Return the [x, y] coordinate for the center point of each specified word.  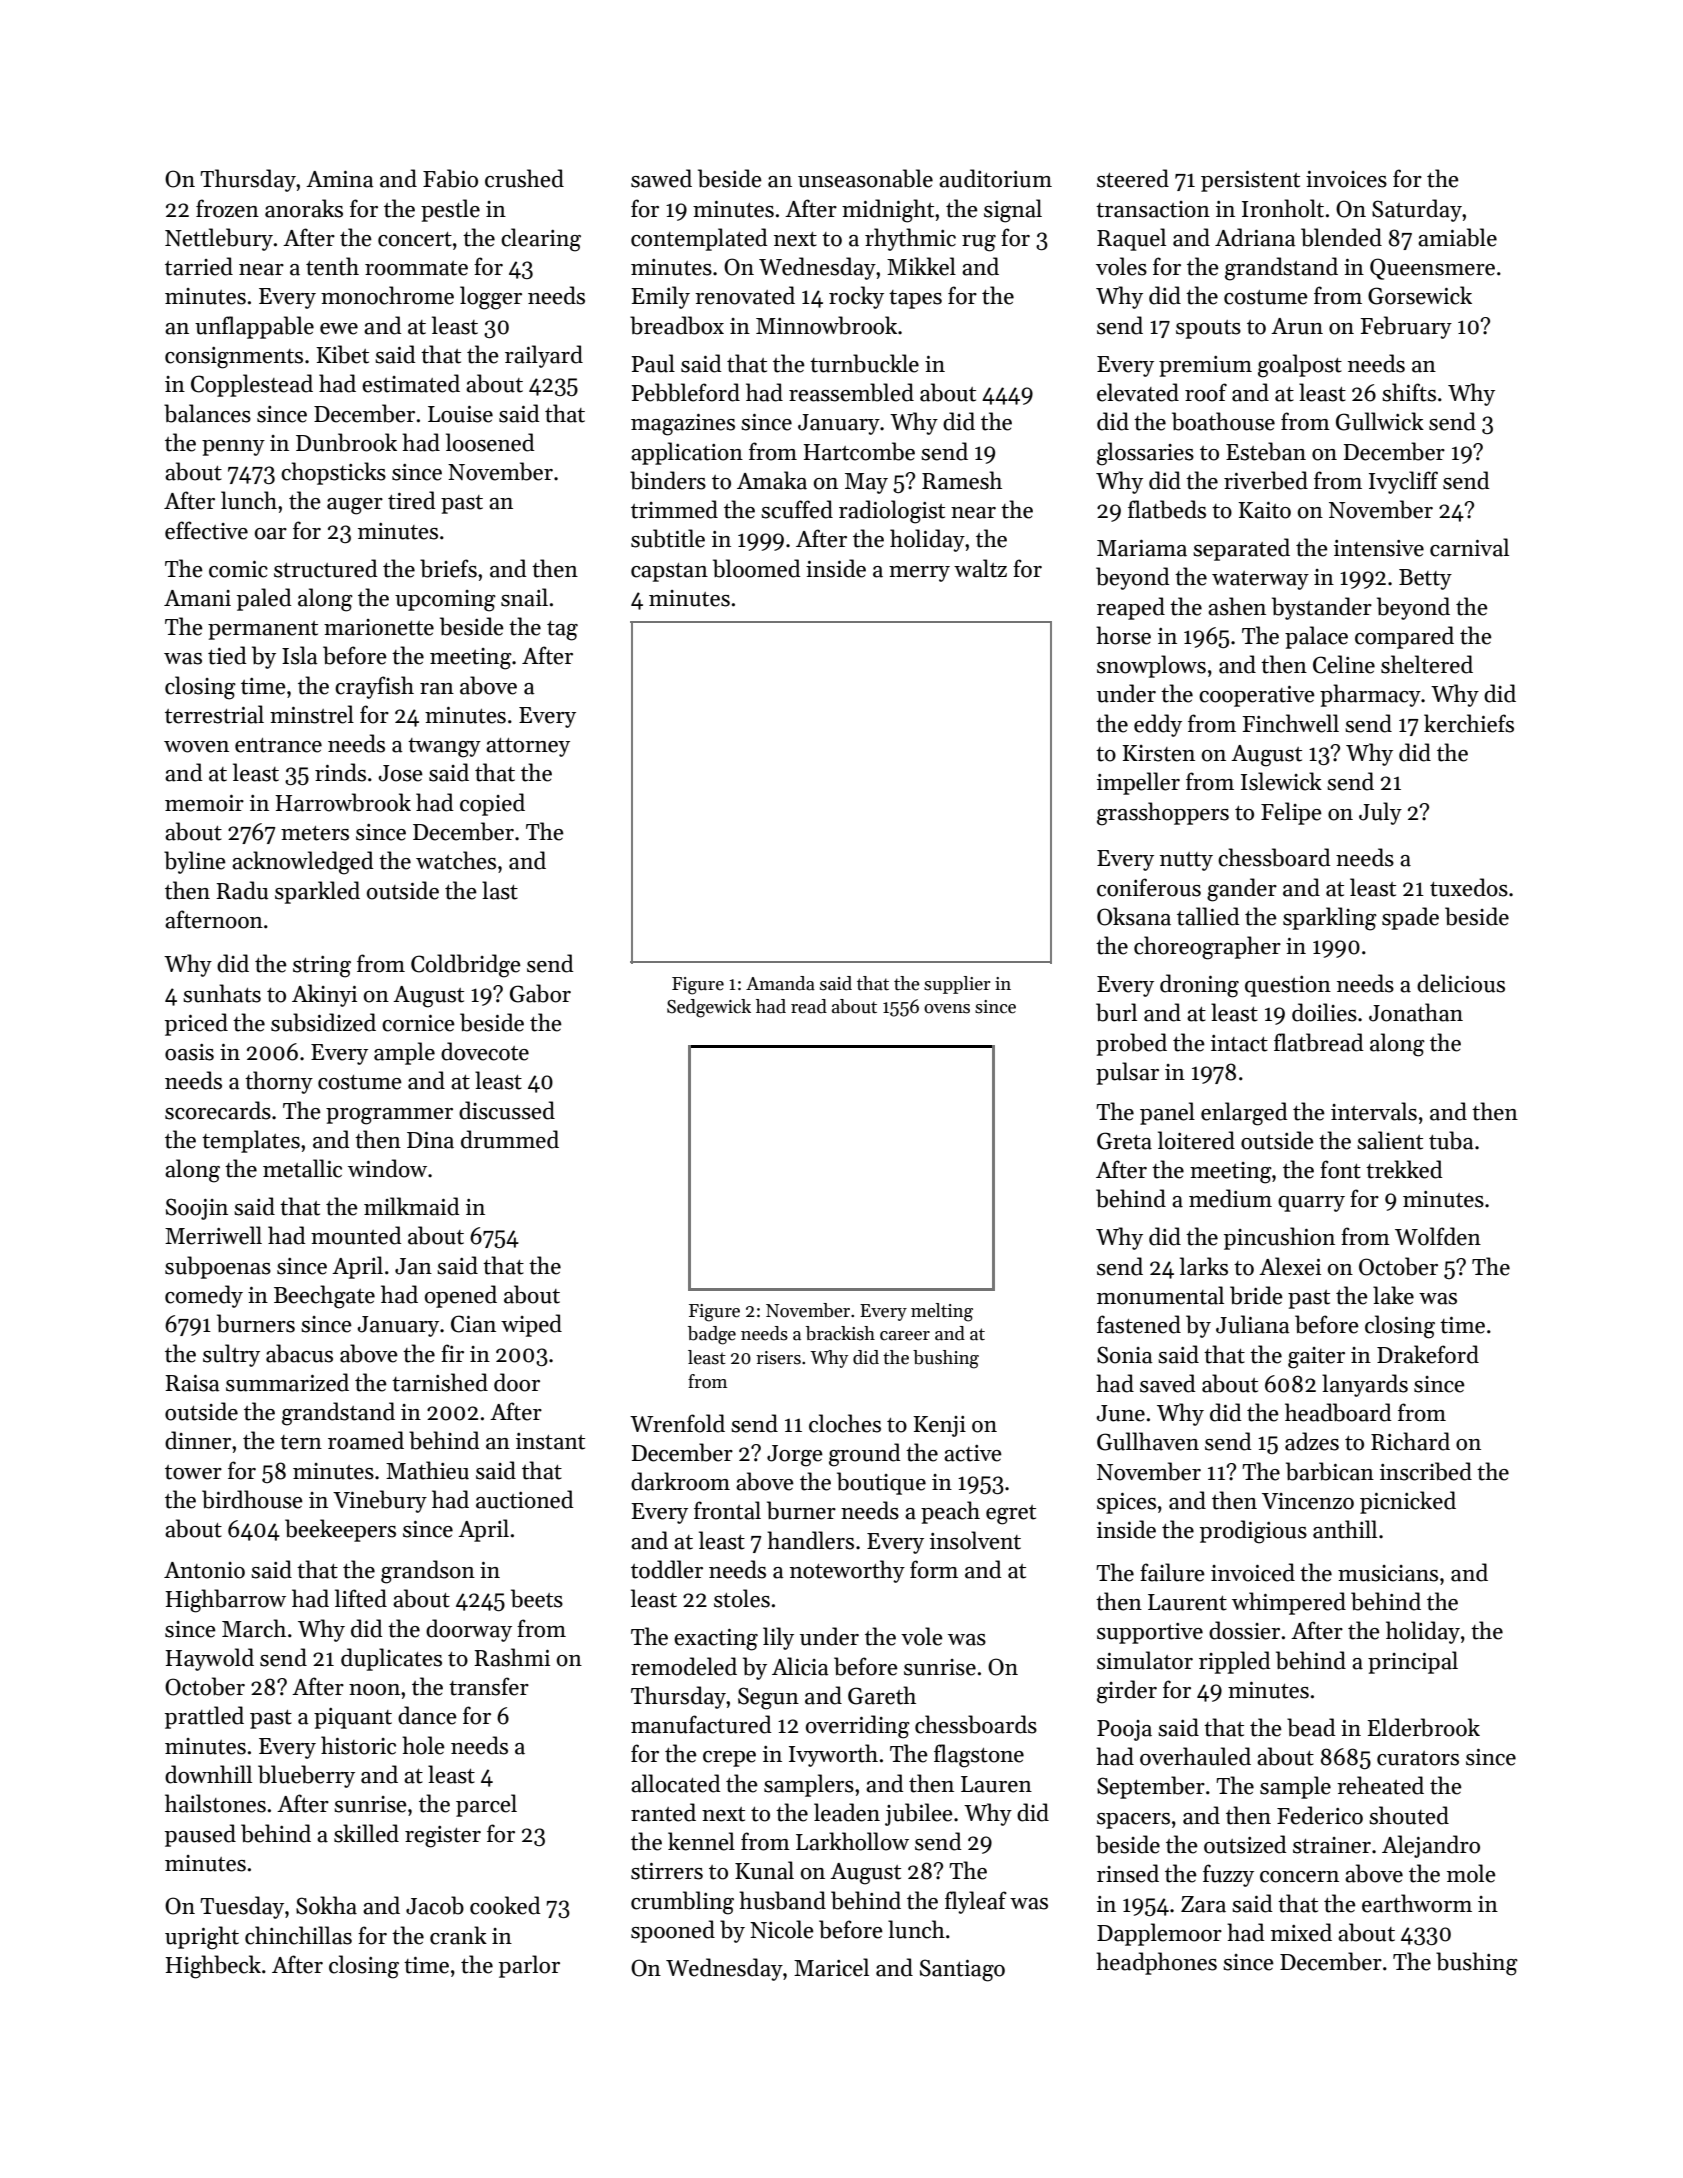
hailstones [215, 1803]
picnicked [1408, 1502]
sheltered [1427, 664]
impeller [1138, 783]
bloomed [757, 568]
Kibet [342, 354]
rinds [340, 772]
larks [1204, 1266]
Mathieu [427, 1470]
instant [550, 1441]
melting [942, 1312]
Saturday [1417, 210]
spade [1410, 918]
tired [412, 500]
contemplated [699, 239]
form [934, 1569]
